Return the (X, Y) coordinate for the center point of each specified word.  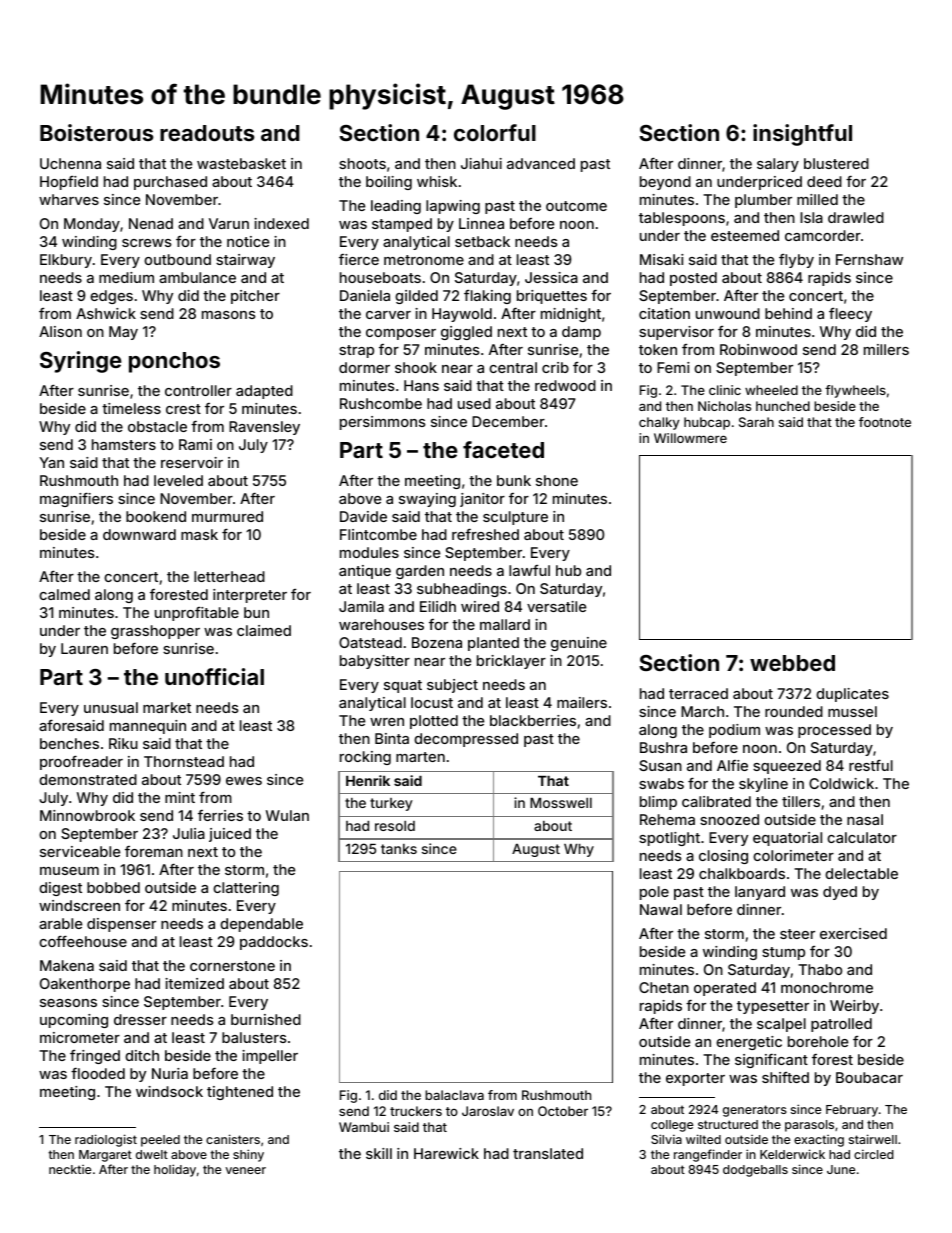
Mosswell (561, 803)
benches (69, 743)
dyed (840, 893)
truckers (416, 1111)
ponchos (174, 362)
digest (60, 889)
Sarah (756, 422)
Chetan (664, 987)
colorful (495, 132)
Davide (363, 516)
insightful (802, 135)
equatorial (787, 839)
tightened (240, 1093)
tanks (399, 849)
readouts (207, 133)
